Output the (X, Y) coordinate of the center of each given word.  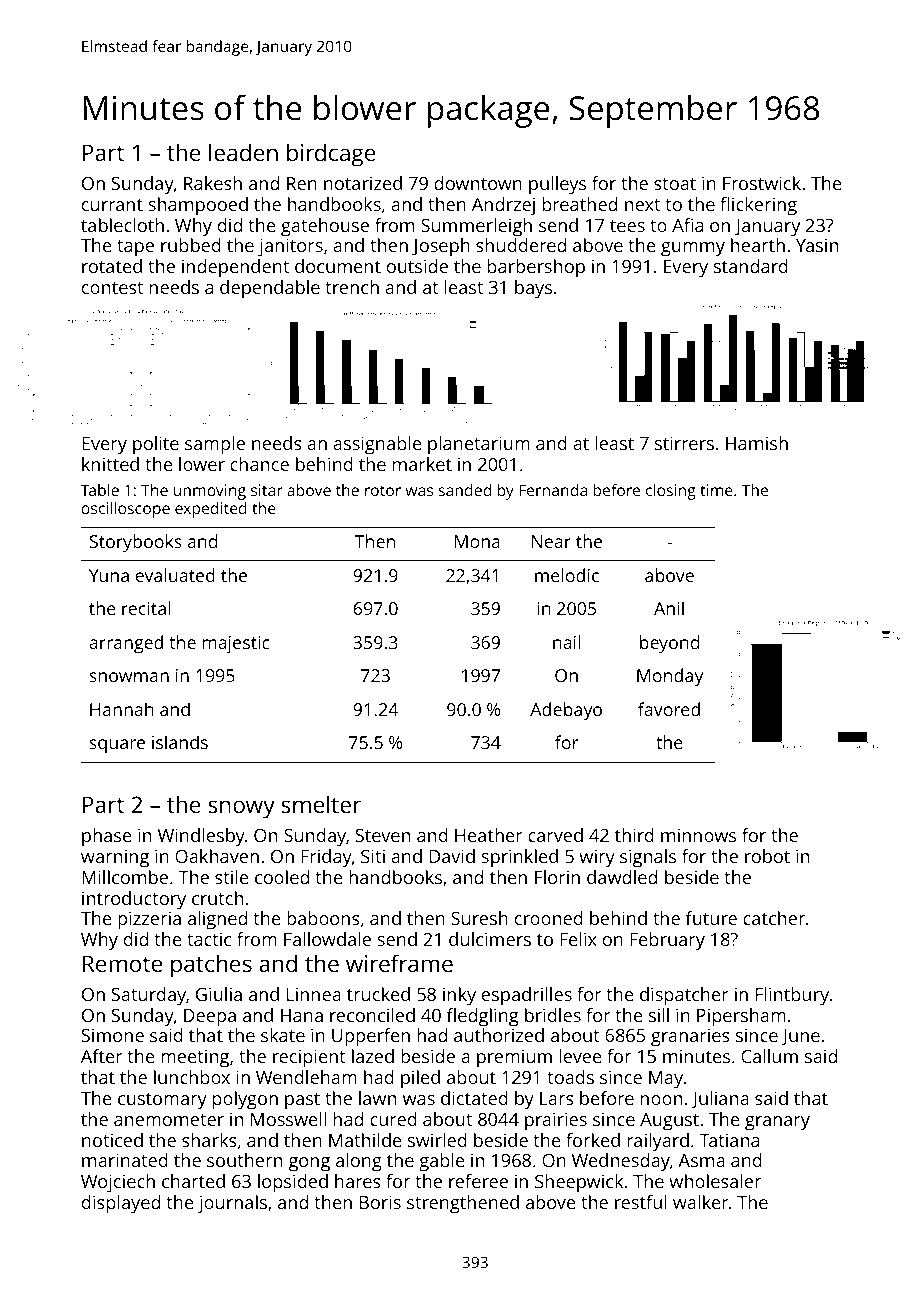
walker (701, 1202)
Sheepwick (579, 1183)
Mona (477, 541)
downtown (478, 183)
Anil (669, 608)
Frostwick (762, 183)
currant (112, 205)
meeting (195, 1059)
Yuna (109, 575)
